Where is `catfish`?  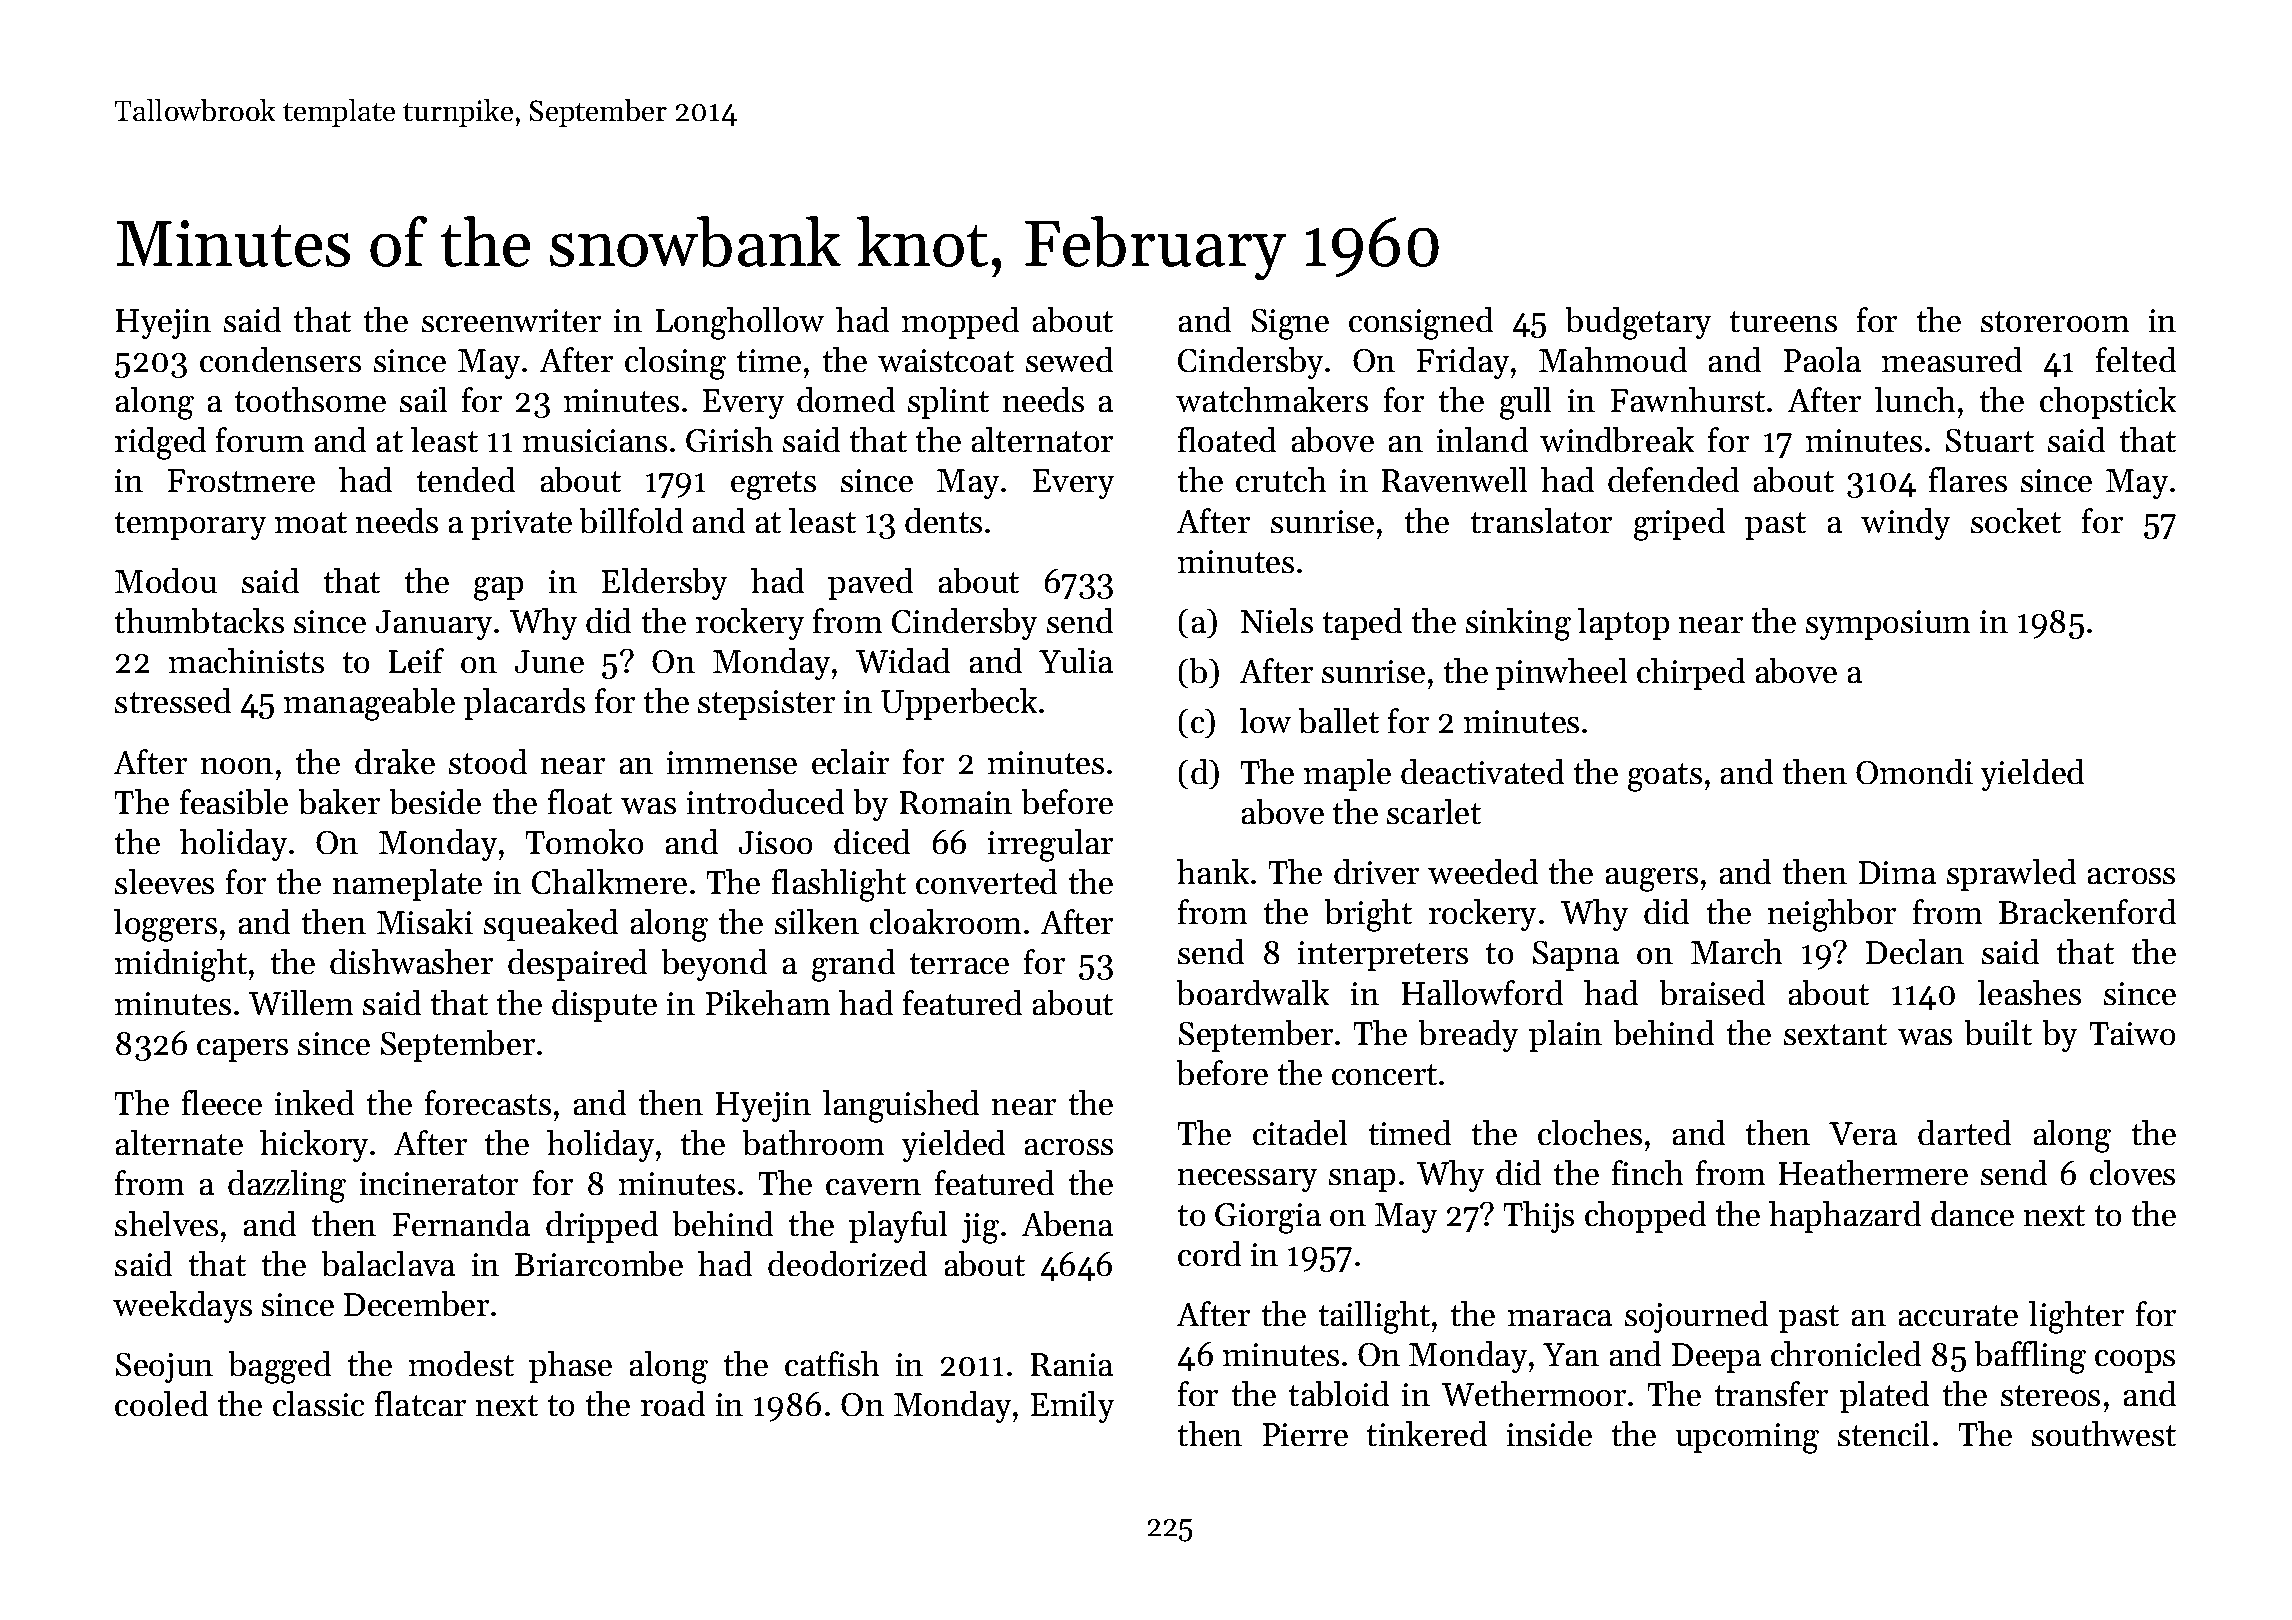 catfish is located at coordinates (832, 1363).
